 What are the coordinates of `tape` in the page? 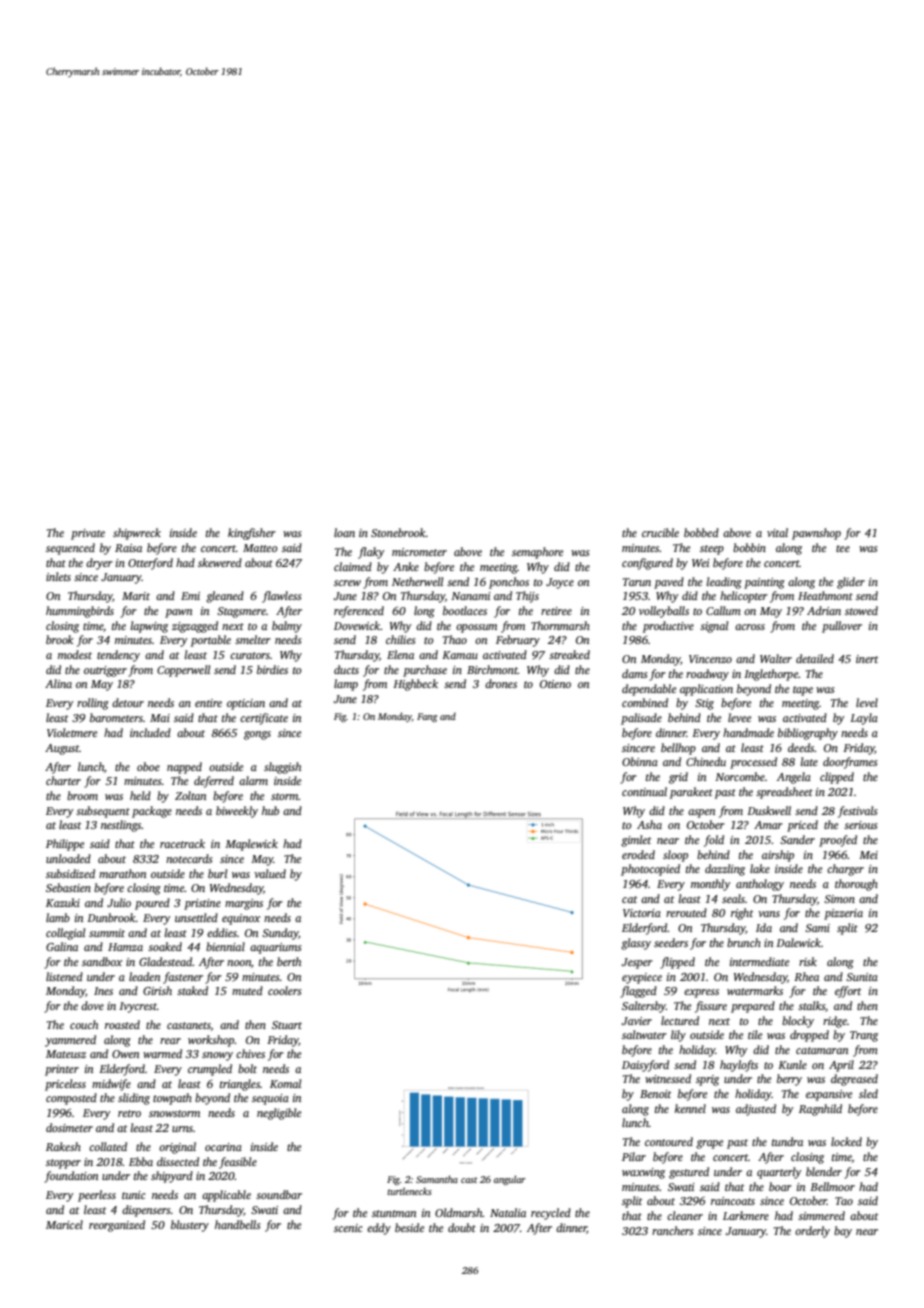 It's located at (803, 691).
